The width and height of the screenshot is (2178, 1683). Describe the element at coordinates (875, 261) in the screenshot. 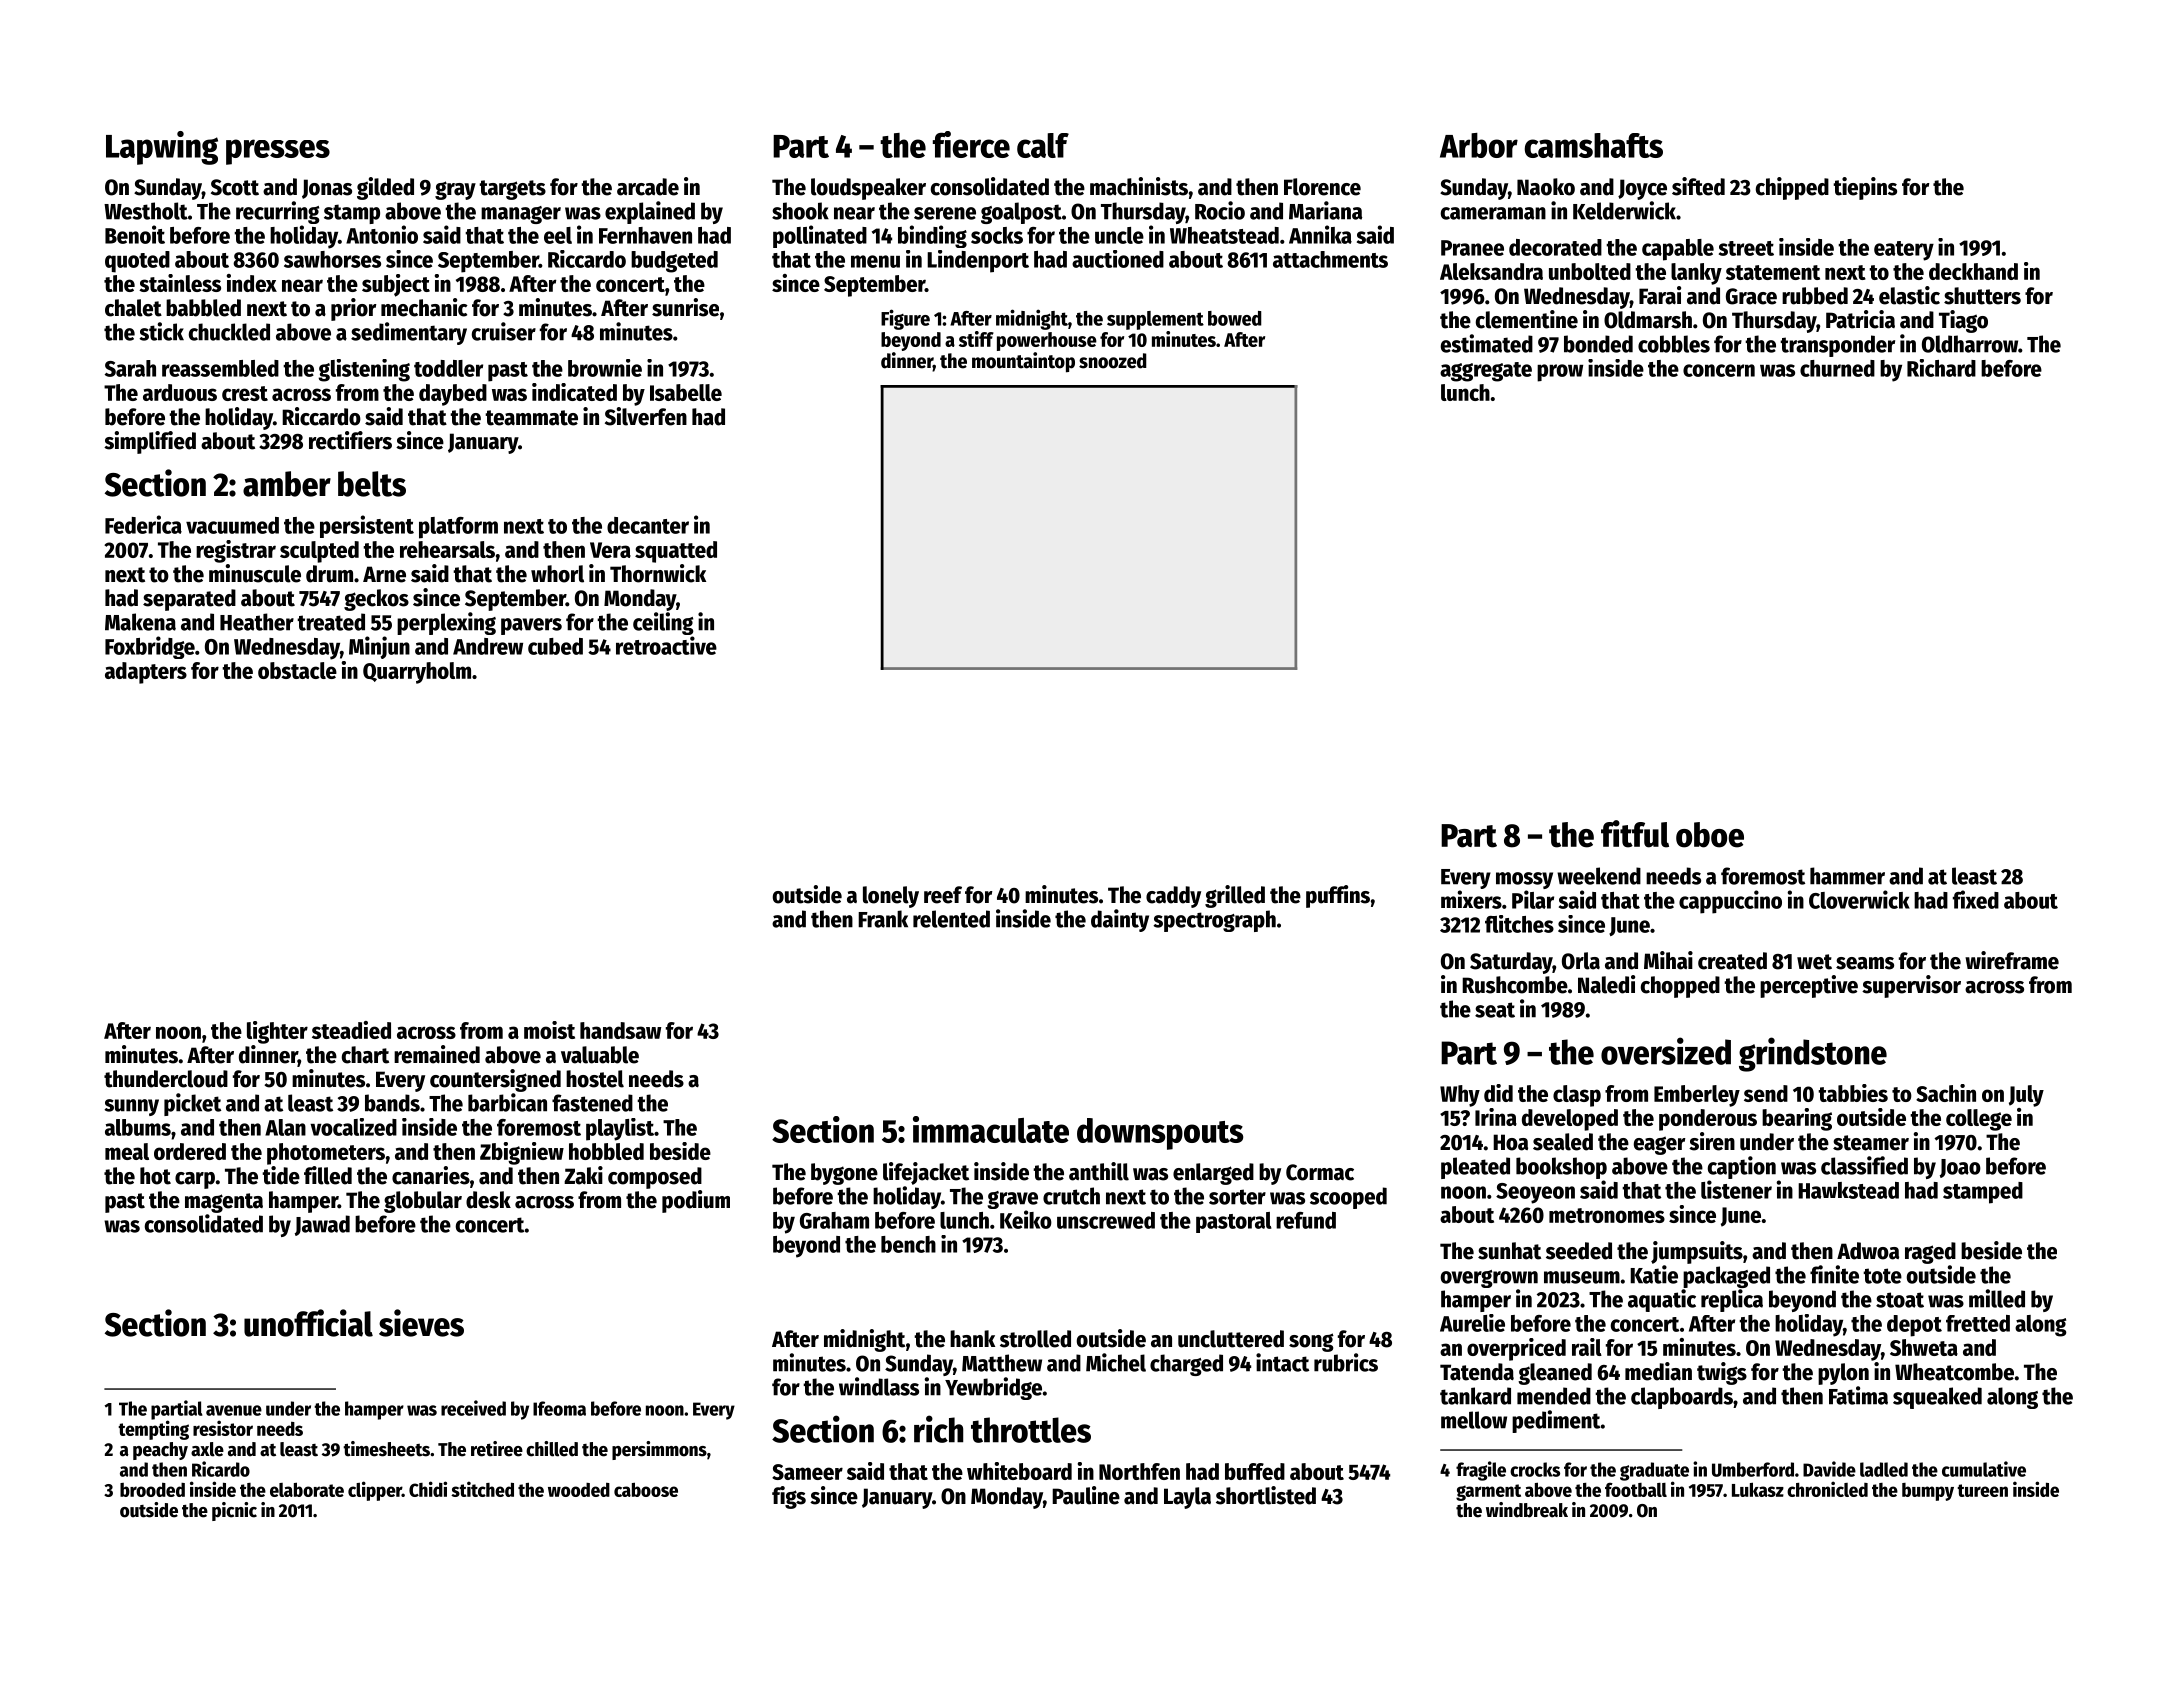

I see `menu` at that location.
